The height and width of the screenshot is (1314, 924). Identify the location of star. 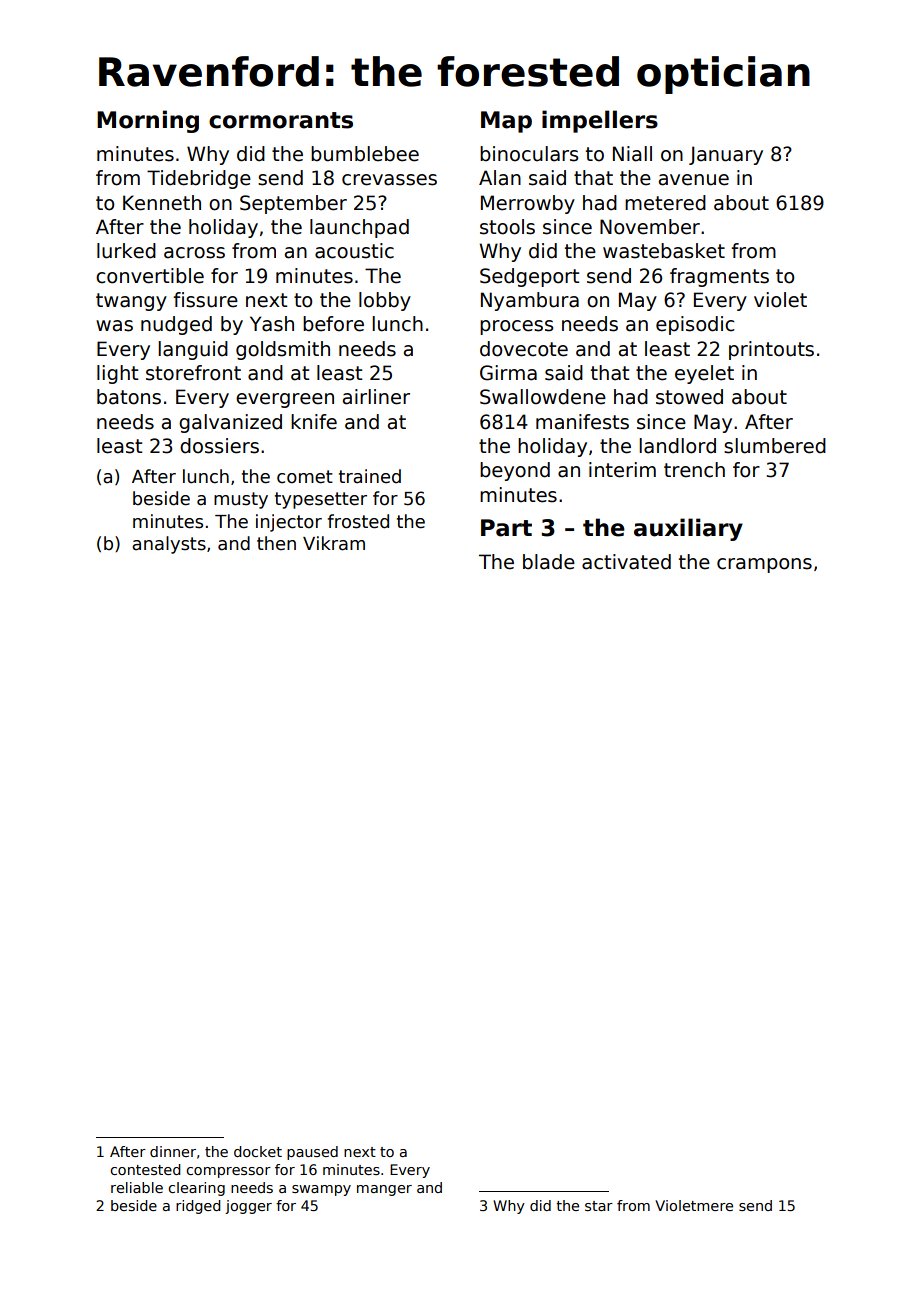
(599, 1206).
